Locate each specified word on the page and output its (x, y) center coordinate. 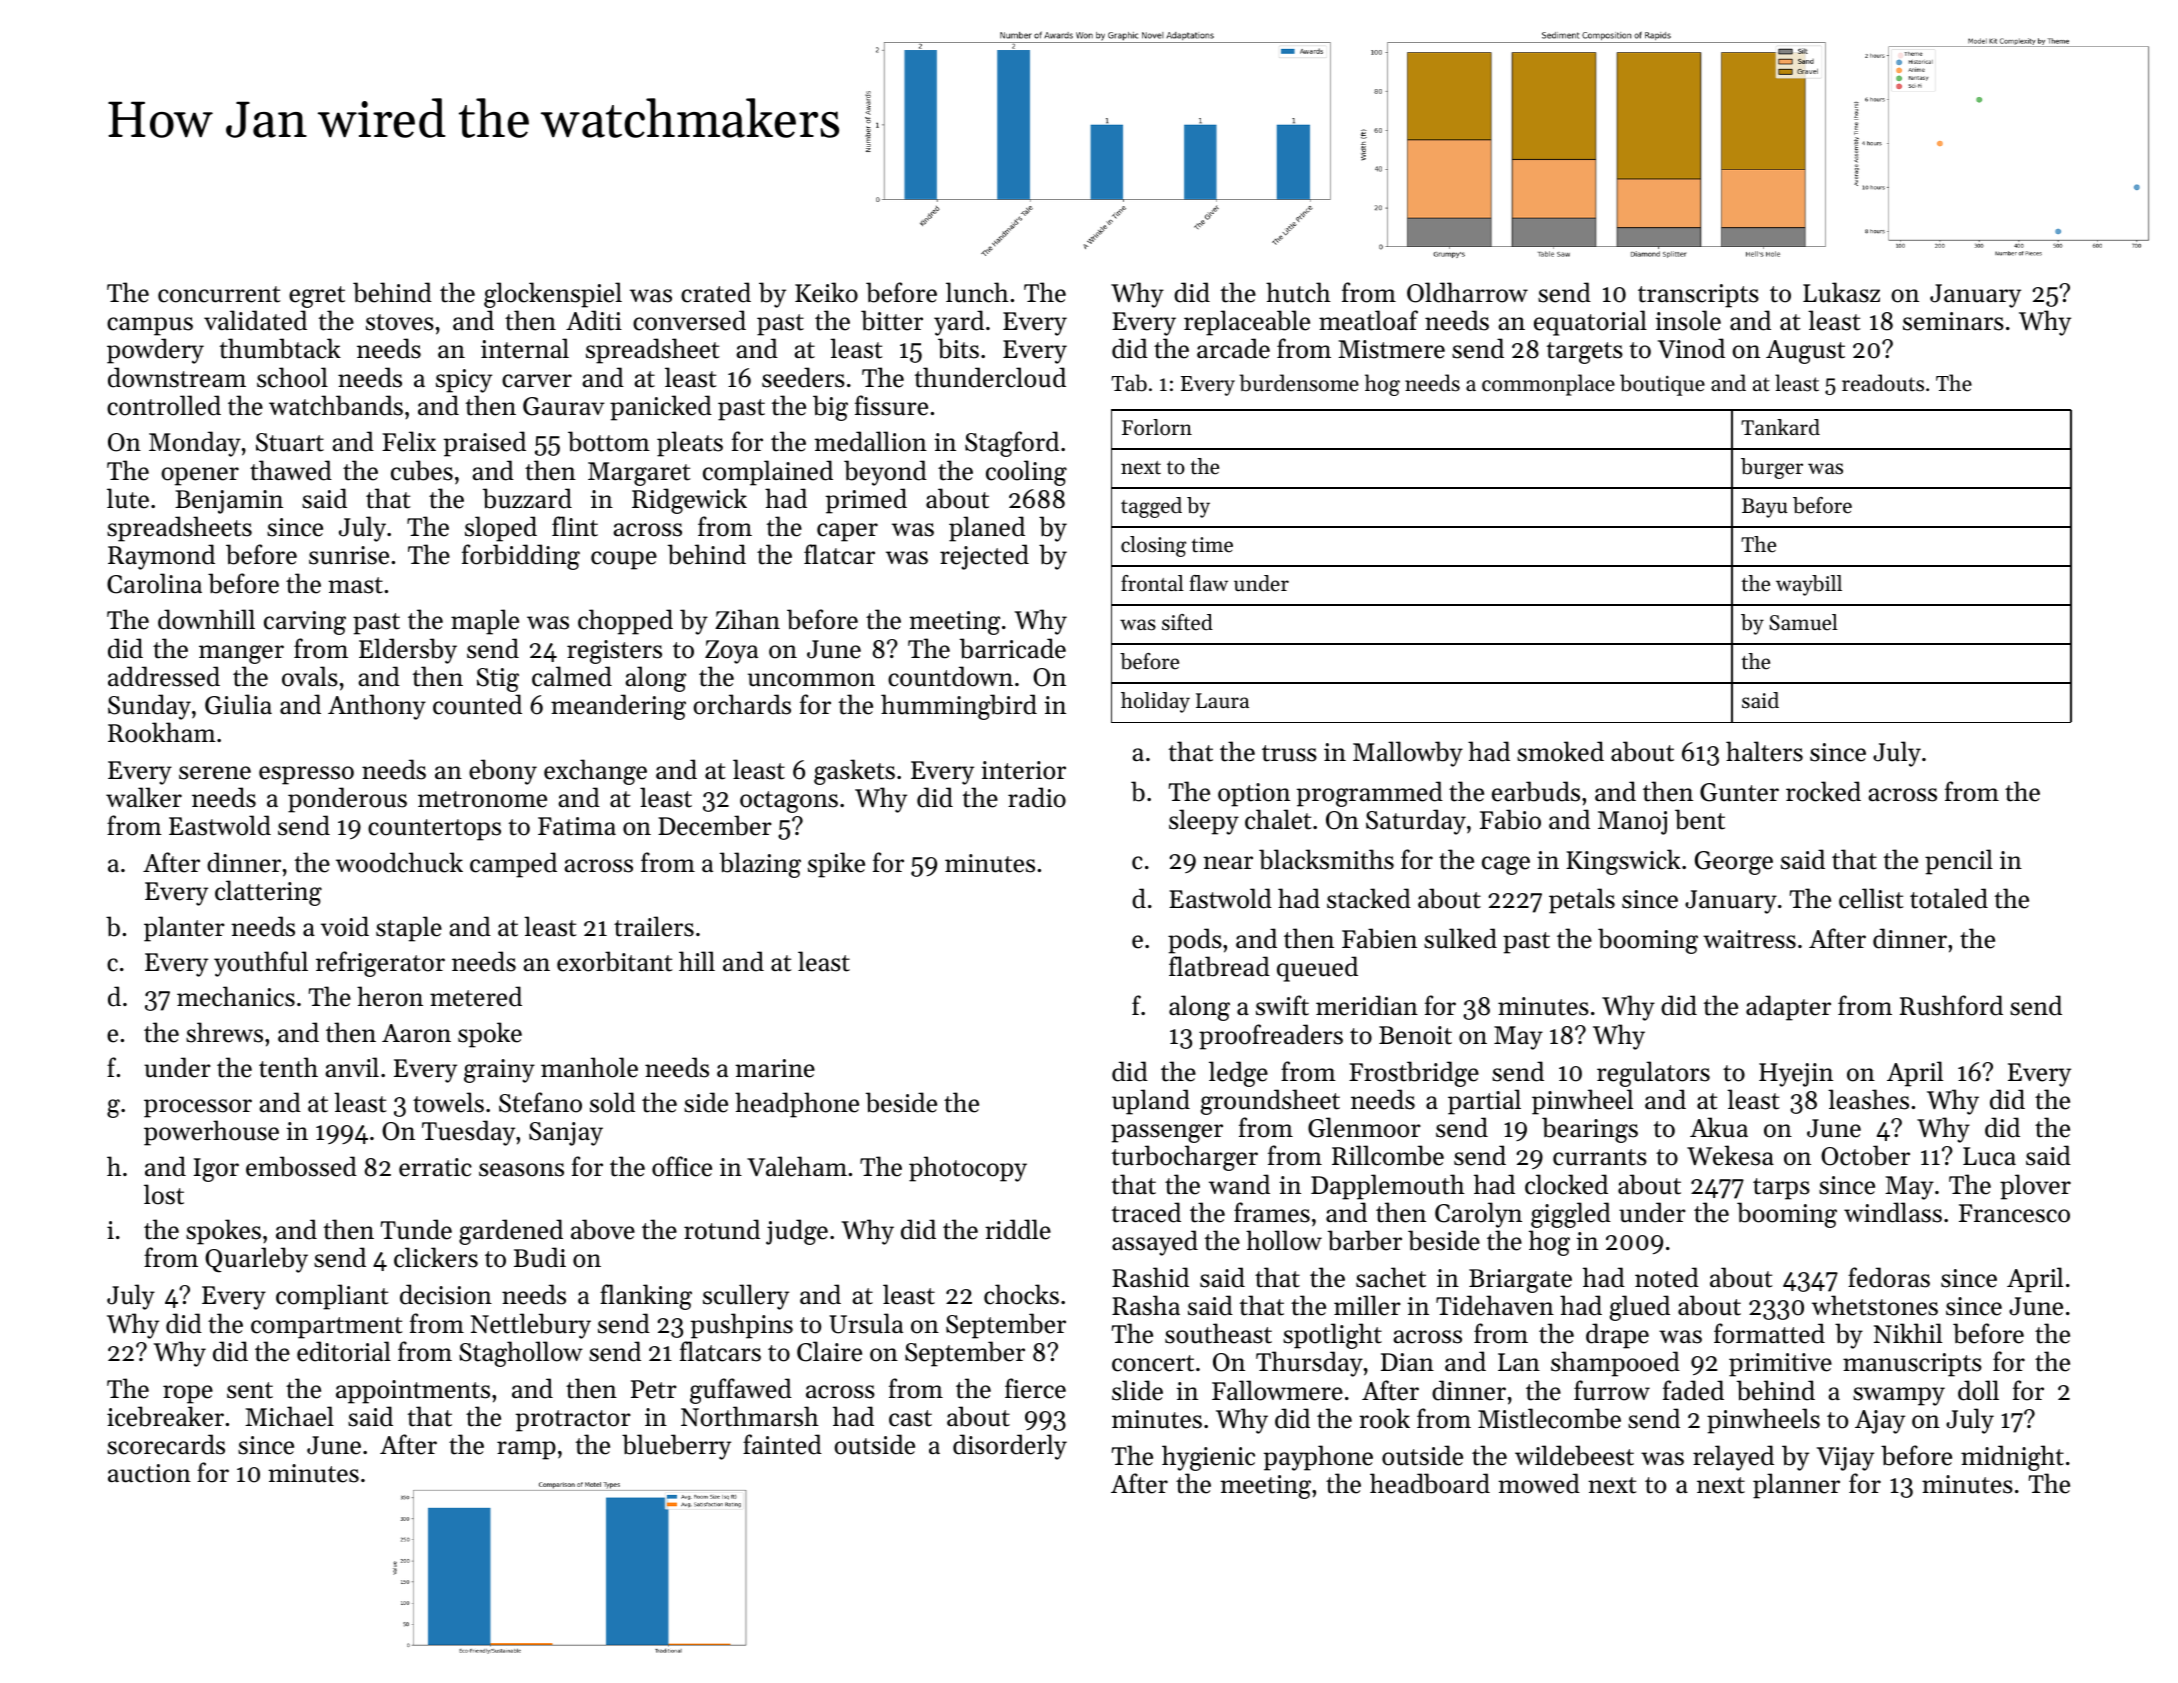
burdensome (1299, 383)
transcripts (1698, 296)
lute (128, 498)
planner (1796, 1486)
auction (149, 1473)
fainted (782, 1444)
